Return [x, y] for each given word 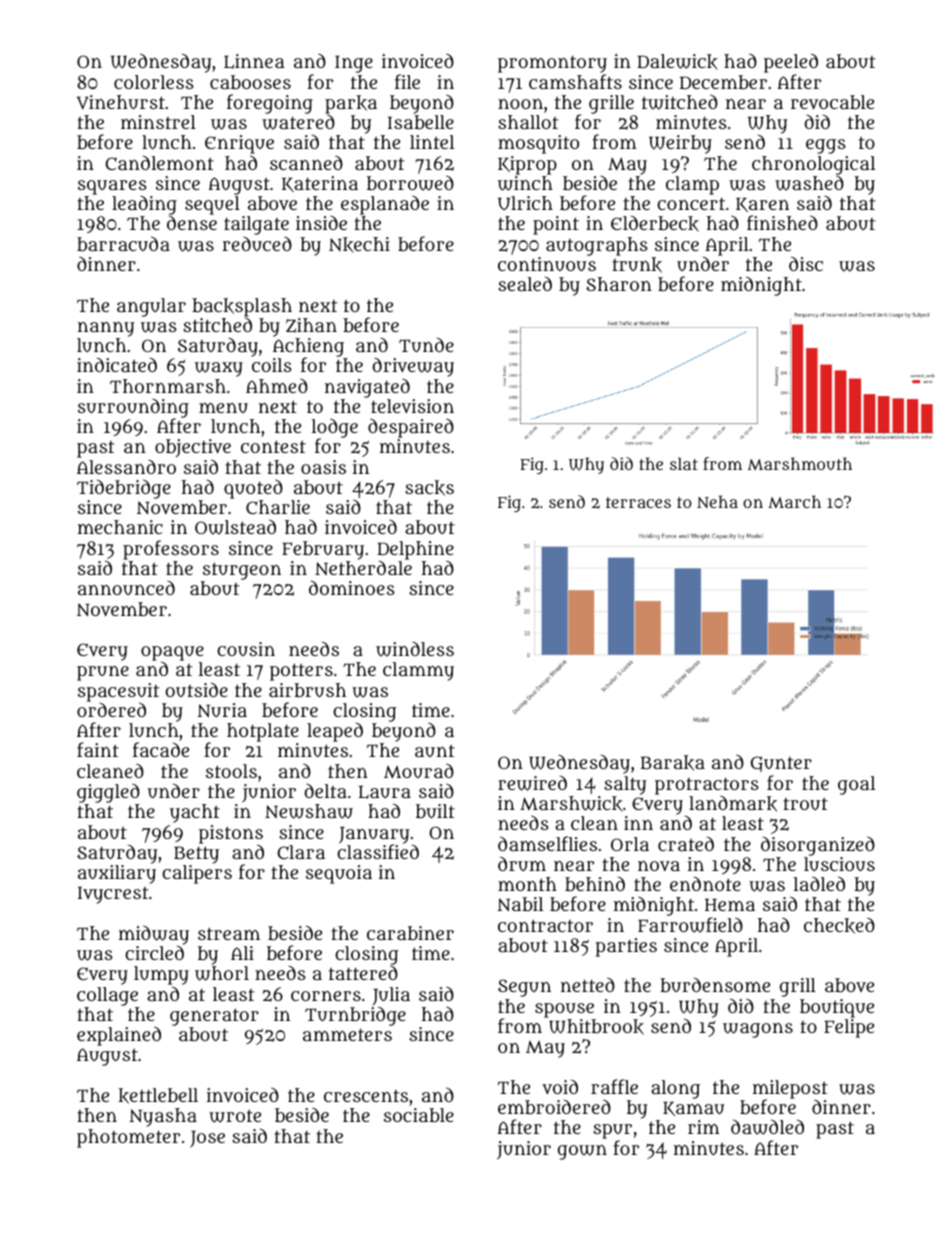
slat [684, 463]
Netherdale [363, 568]
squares [112, 187]
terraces [638, 502]
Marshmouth [800, 463]
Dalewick [677, 62]
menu [223, 408]
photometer [128, 1138]
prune [103, 673]
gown [582, 1152]
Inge [354, 64]
